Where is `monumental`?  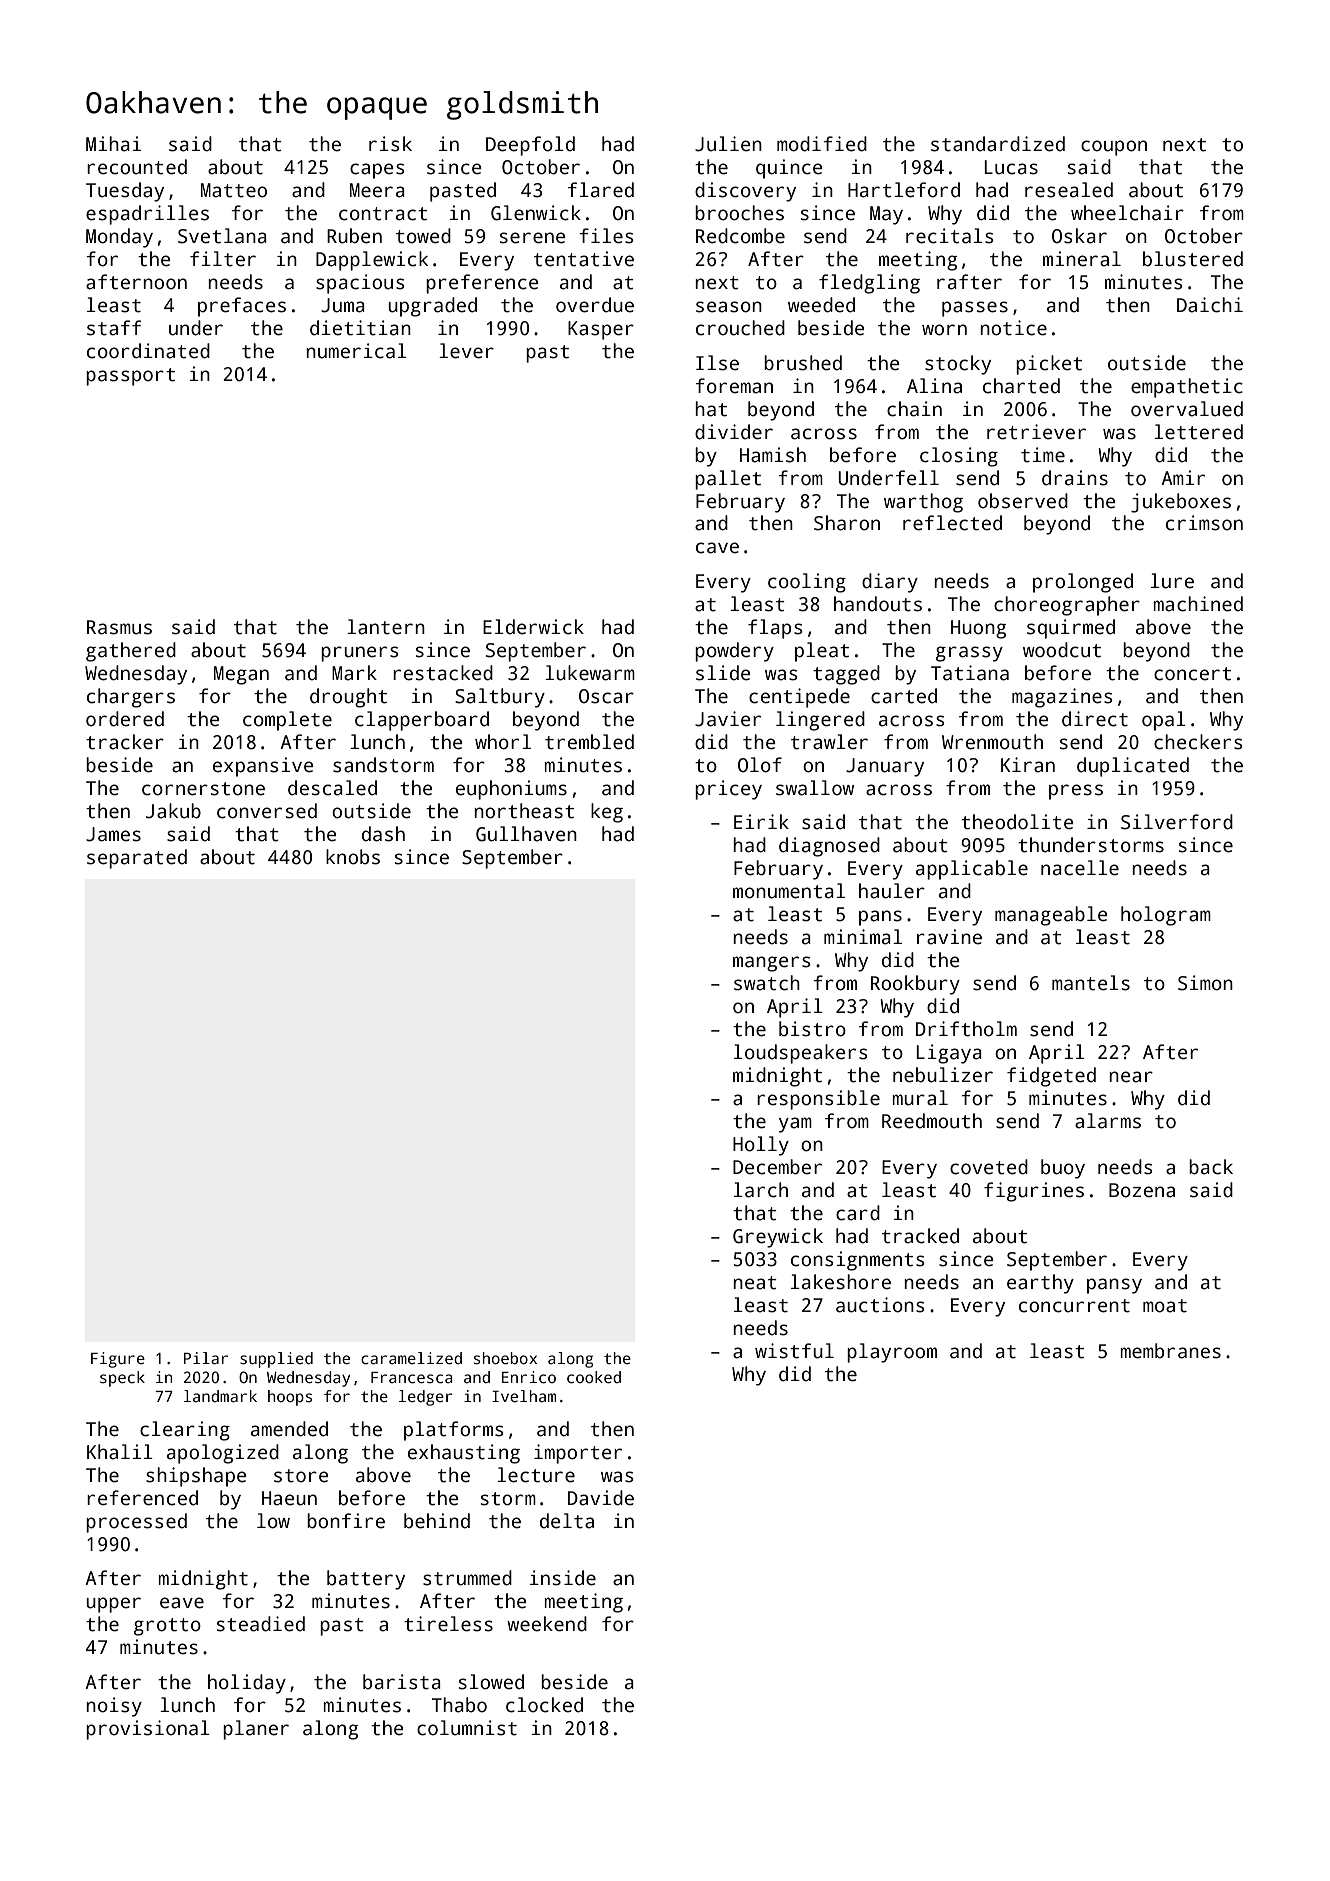 monumental is located at coordinates (789, 891).
